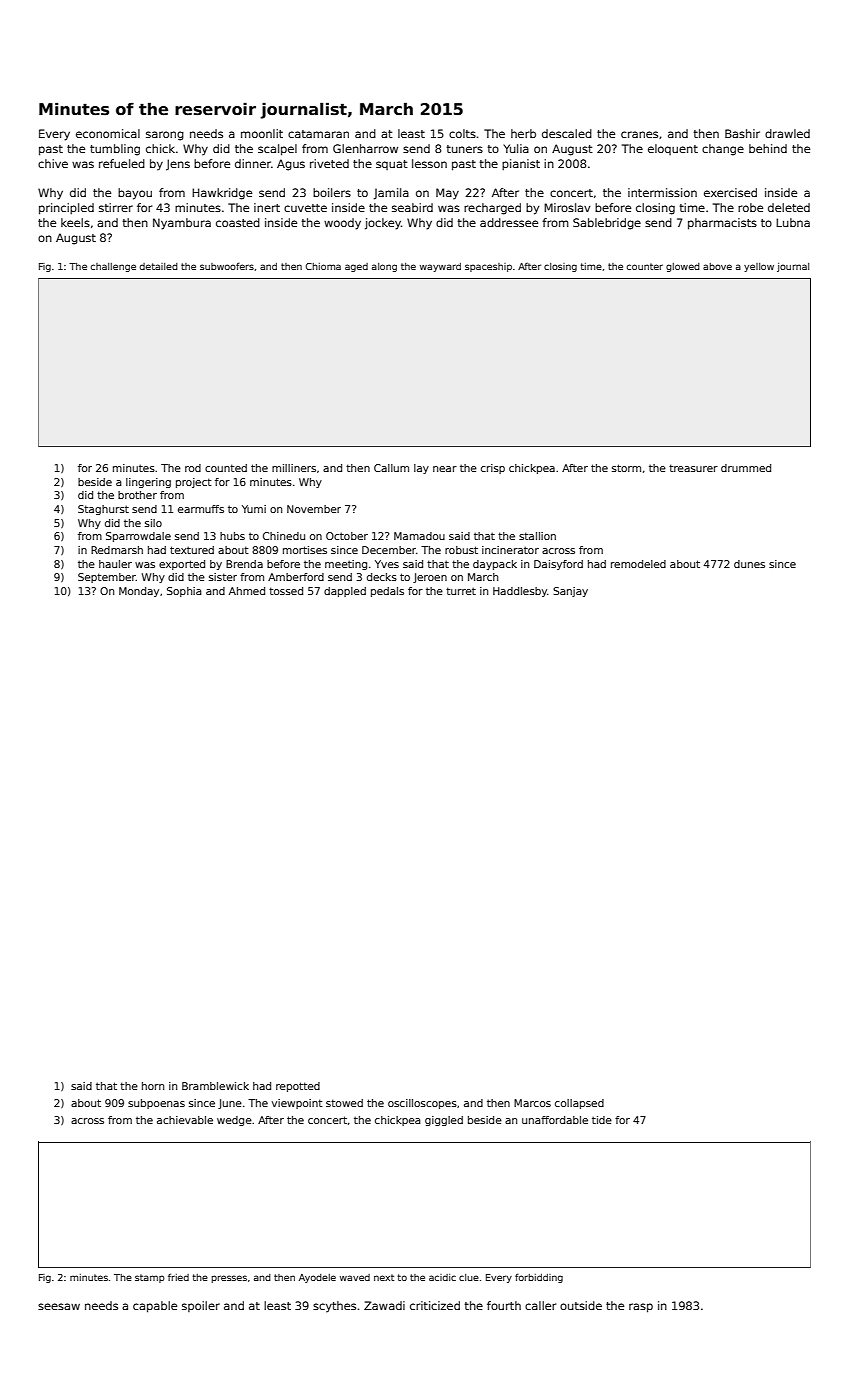 Image resolution: width=849 pixels, height=1400 pixels. I want to click on collapsed, so click(579, 1104).
